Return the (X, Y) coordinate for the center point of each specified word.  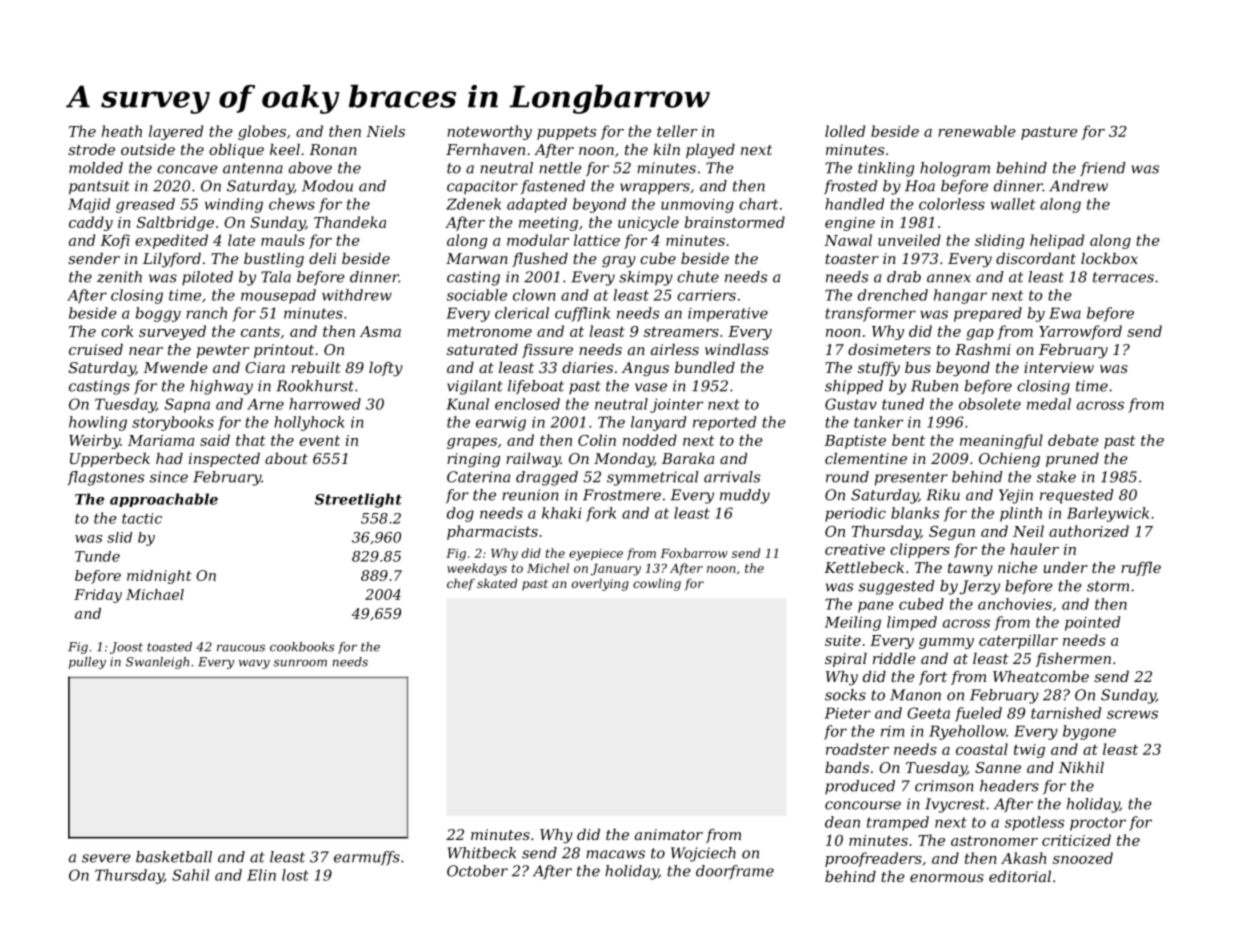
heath (122, 131)
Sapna (187, 405)
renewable (977, 131)
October (477, 871)
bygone (1089, 732)
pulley (87, 663)
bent (908, 440)
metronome (489, 331)
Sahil (190, 875)
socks (845, 695)
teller (677, 131)
